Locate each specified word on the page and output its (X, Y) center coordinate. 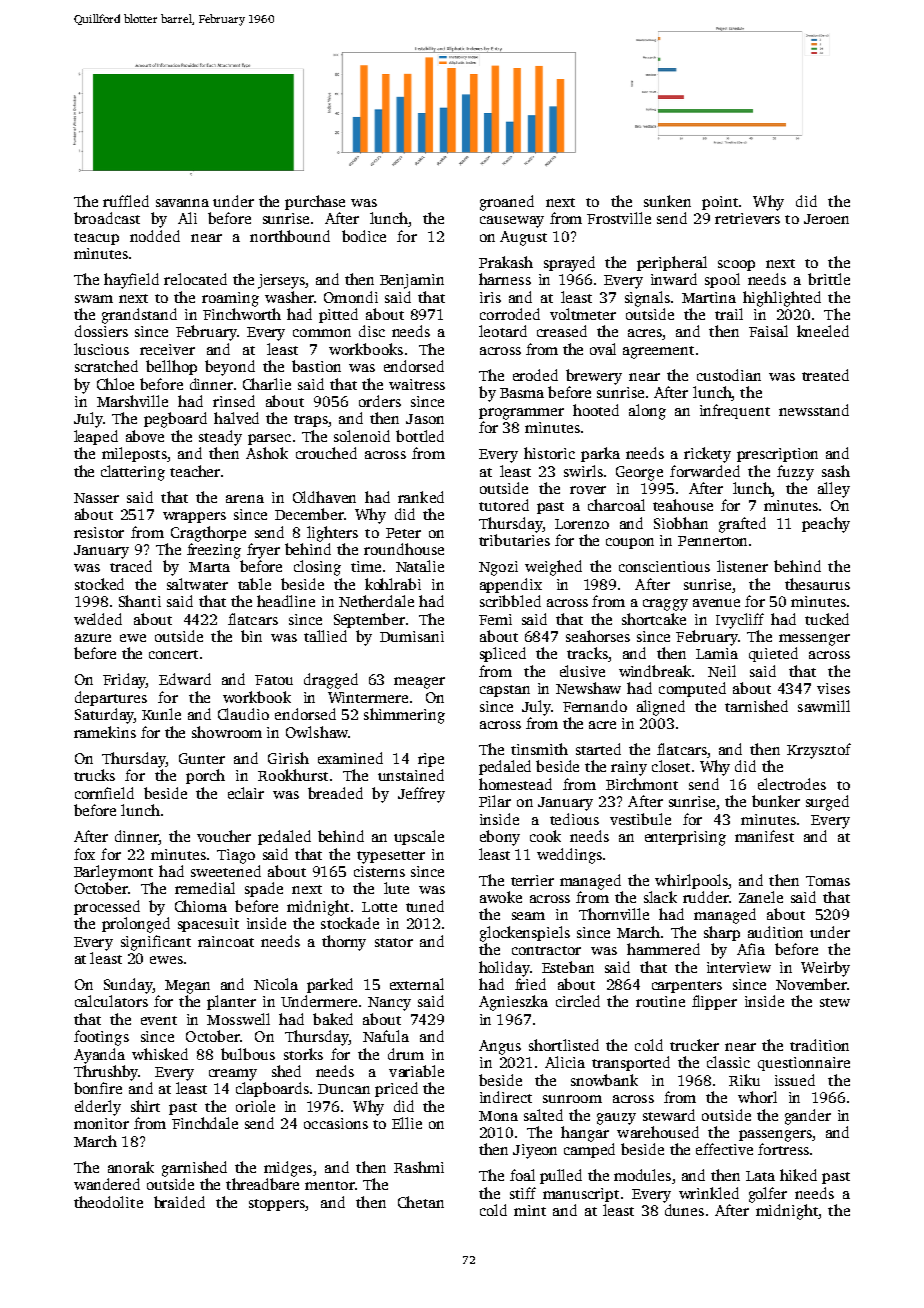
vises (833, 688)
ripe (431, 760)
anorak (131, 1167)
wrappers (194, 517)
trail (729, 314)
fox (84, 854)
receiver (167, 349)
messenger (814, 640)
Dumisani (412, 636)
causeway (512, 222)
